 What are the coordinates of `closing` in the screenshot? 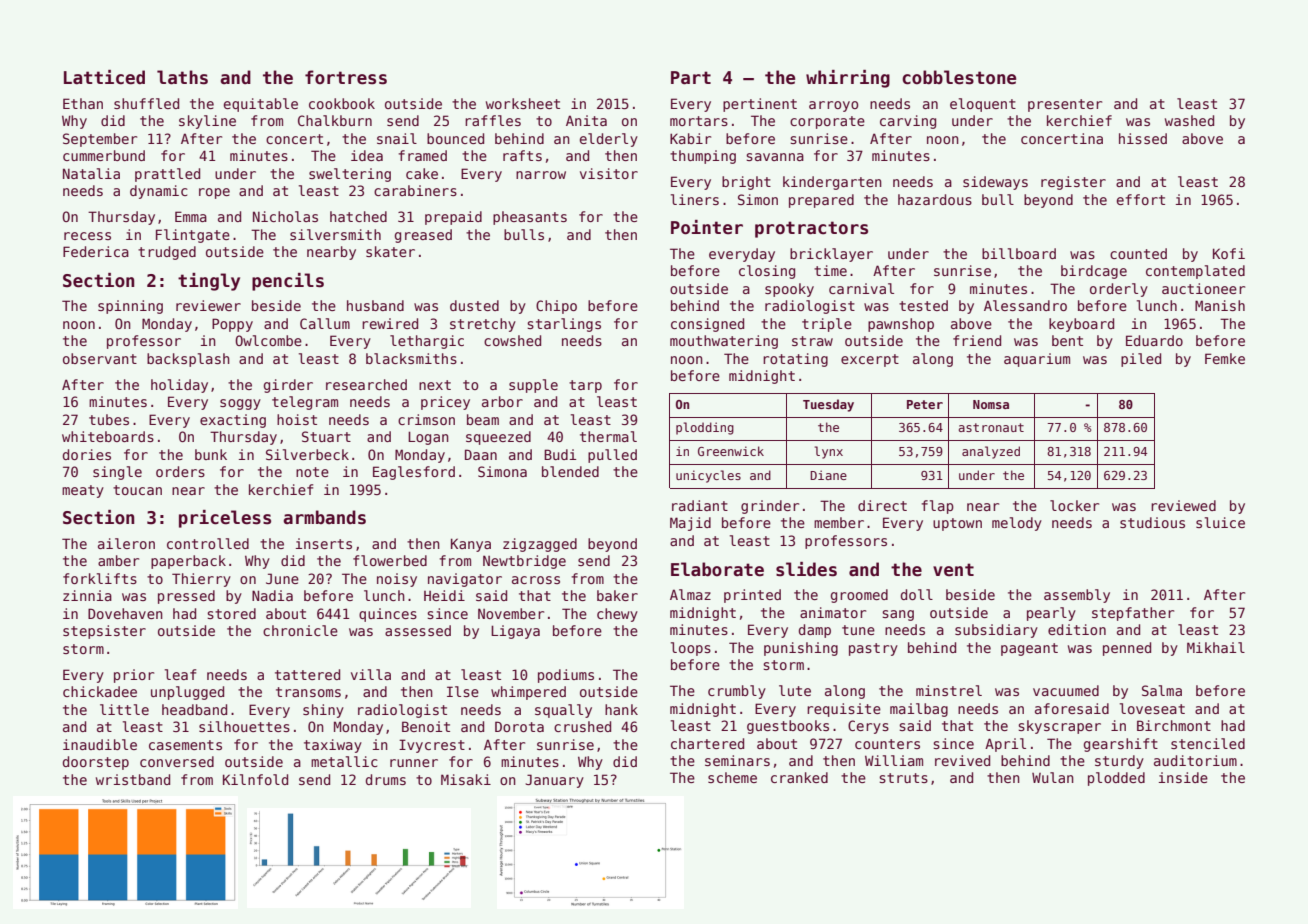 It's located at (767, 272).
